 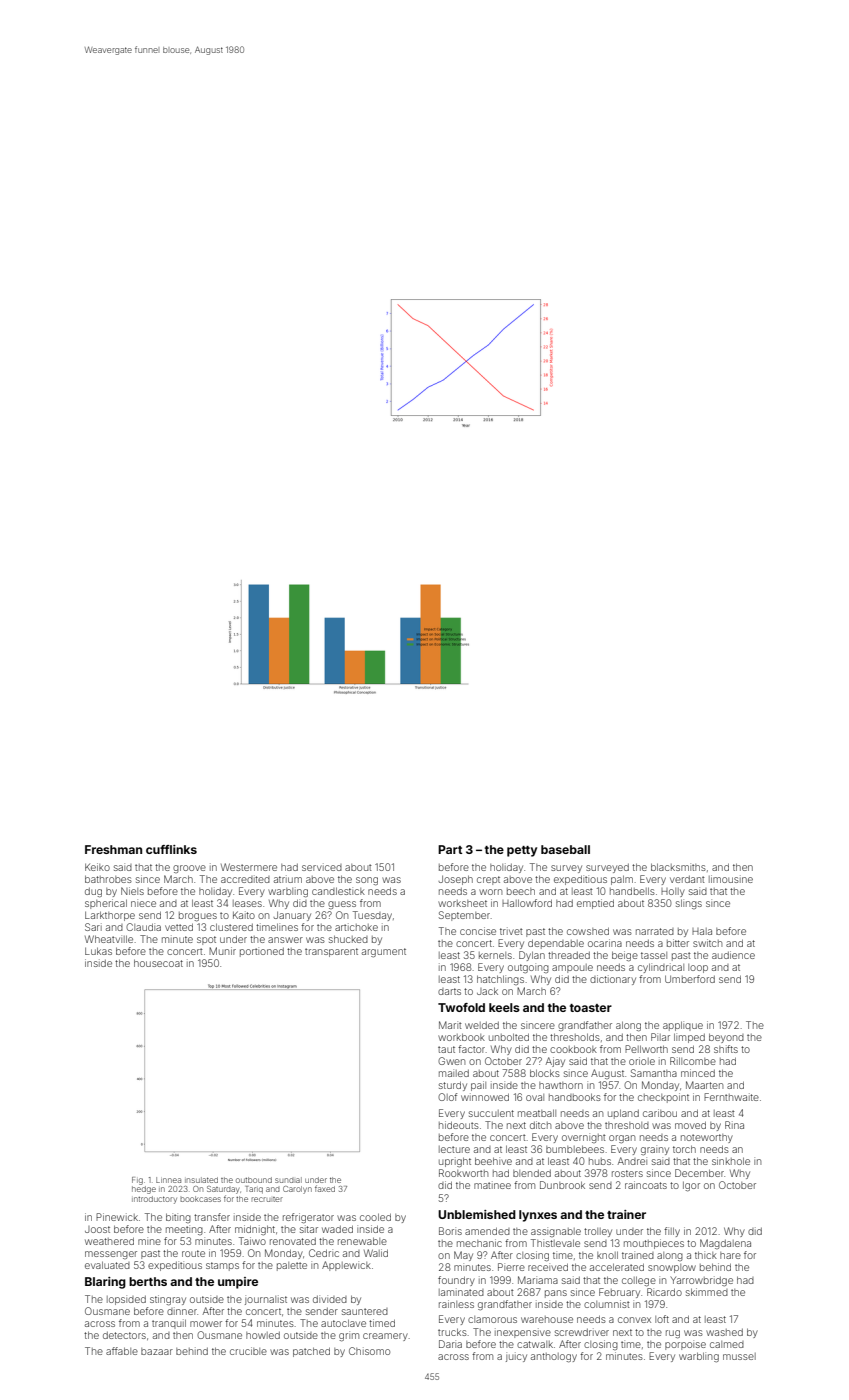 I want to click on amended, so click(x=487, y=1231).
